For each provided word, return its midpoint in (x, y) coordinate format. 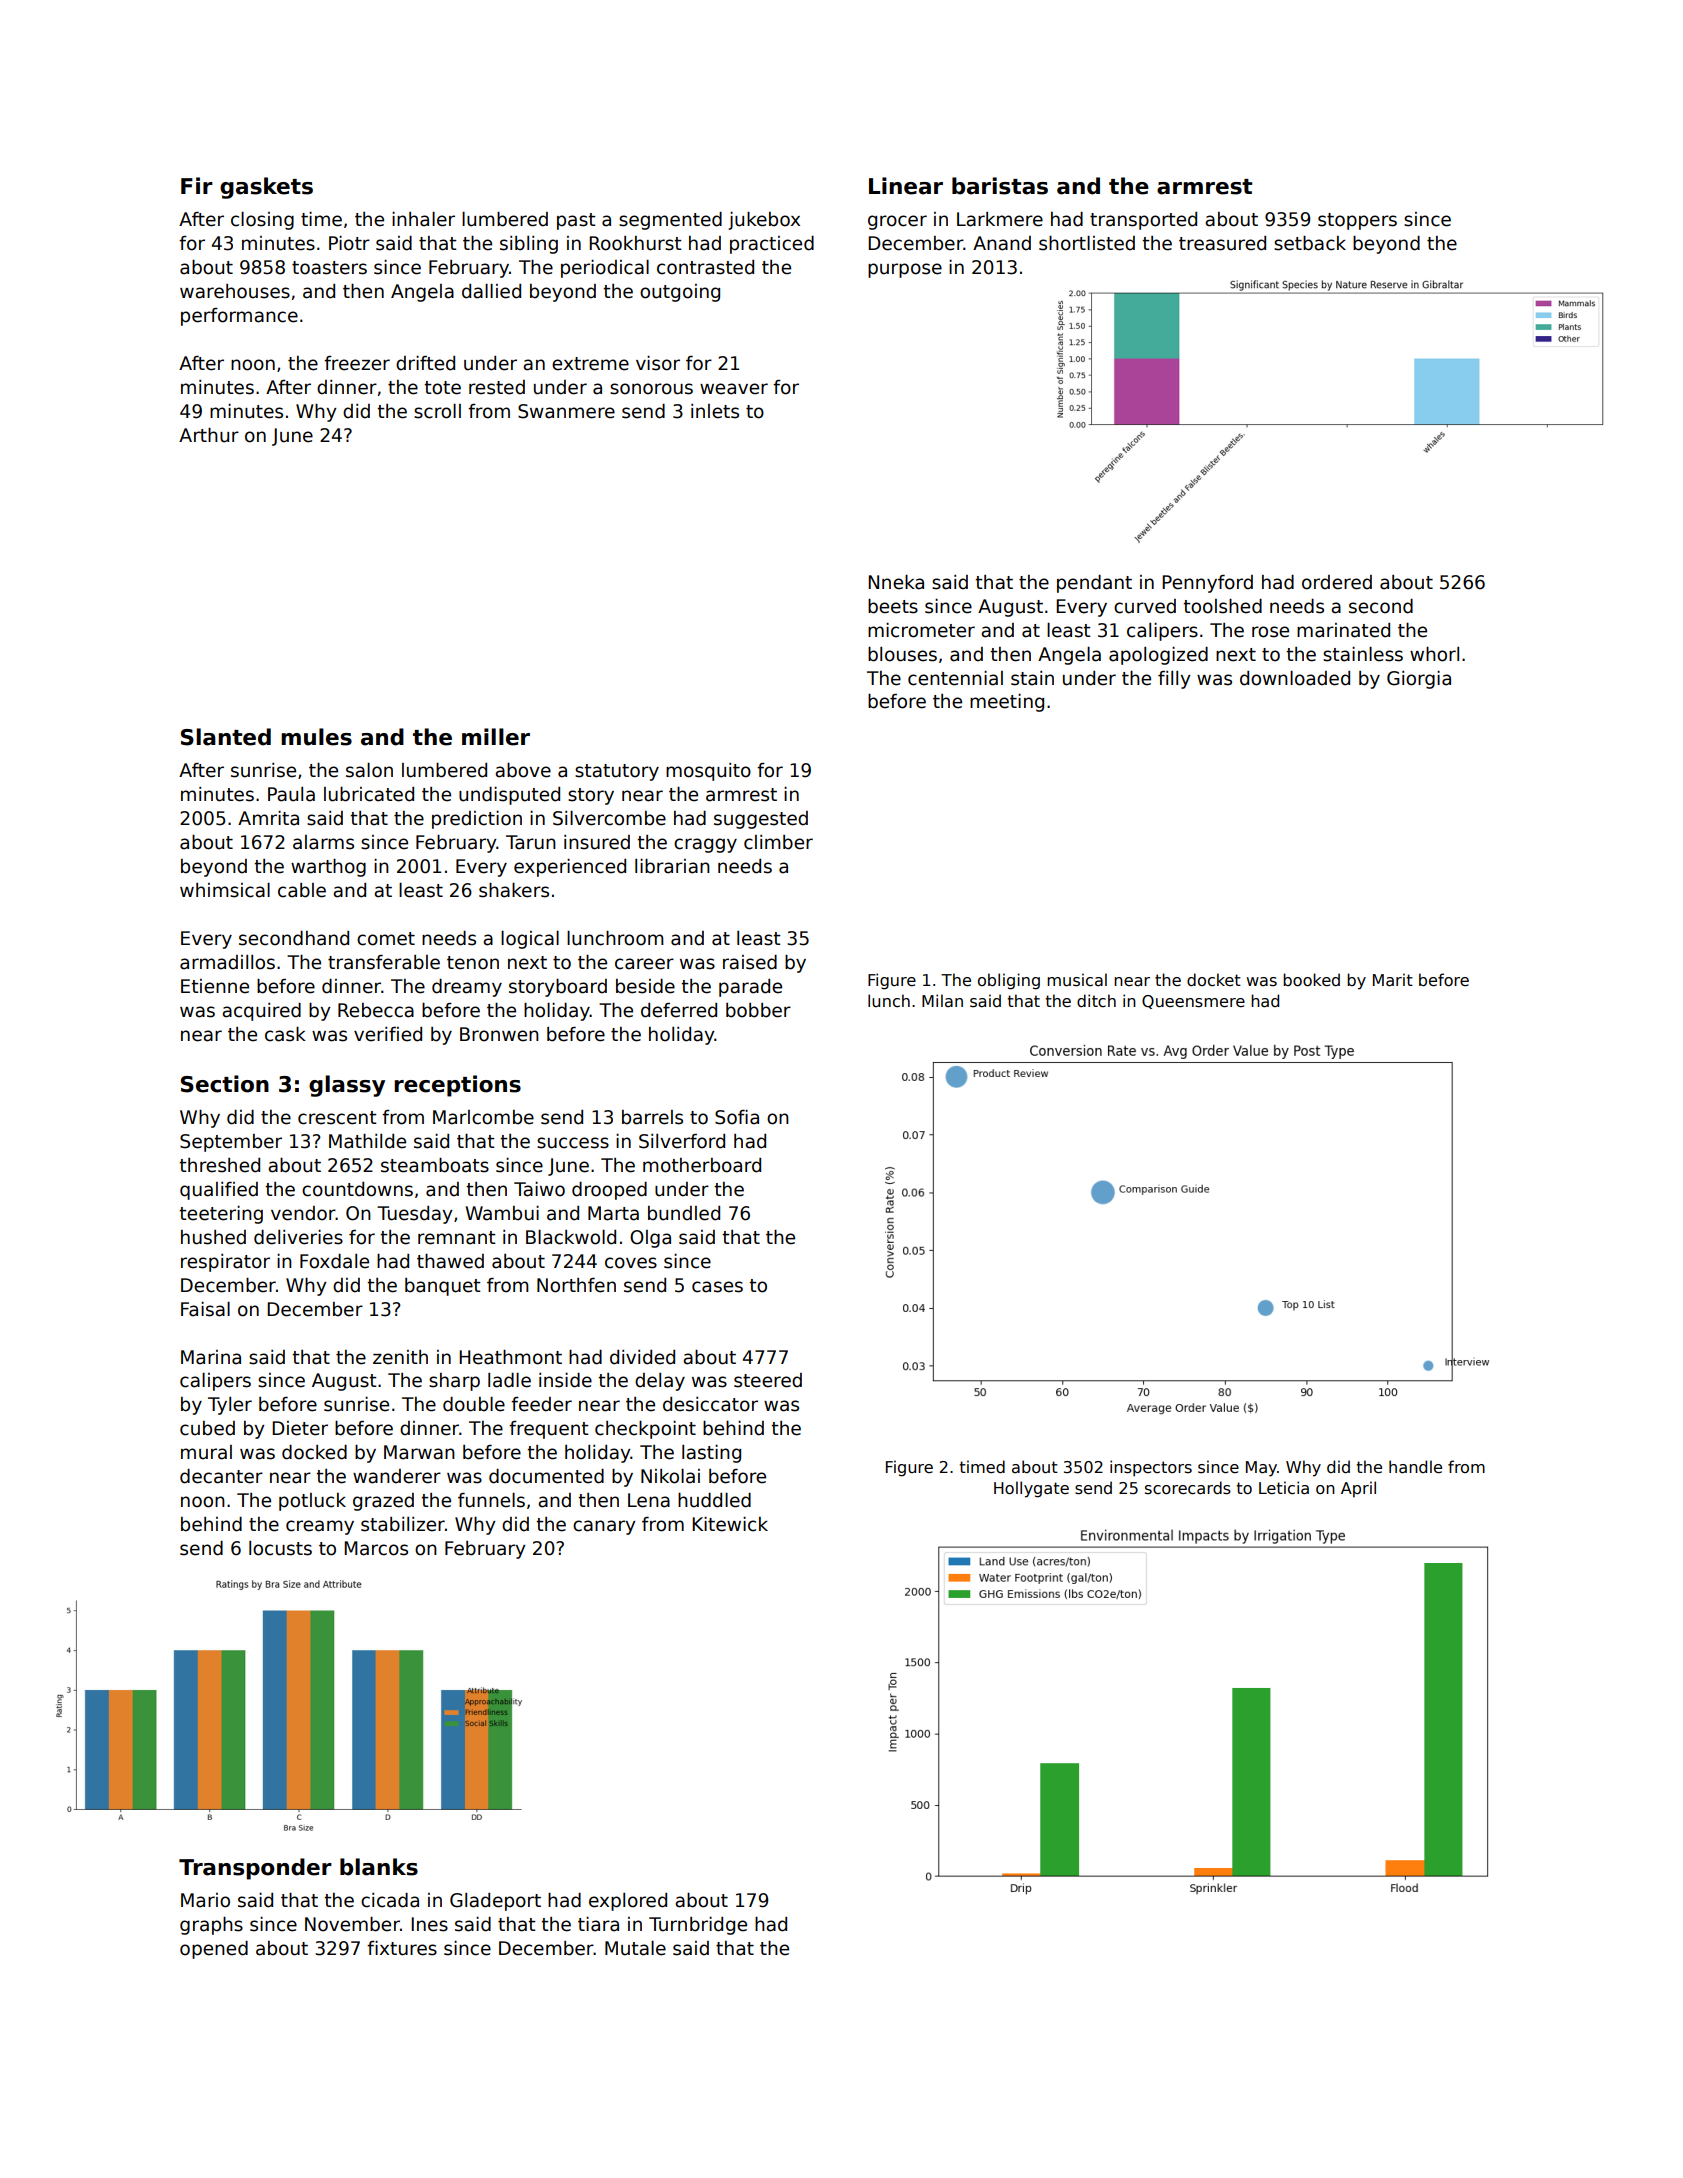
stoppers (1357, 221)
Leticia (1284, 1488)
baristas (1000, 186)
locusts (280, 1548)
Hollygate (1031, 1489)
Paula (291, 794)
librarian (672, 866)
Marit (1393, 980)
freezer (357, 363)
